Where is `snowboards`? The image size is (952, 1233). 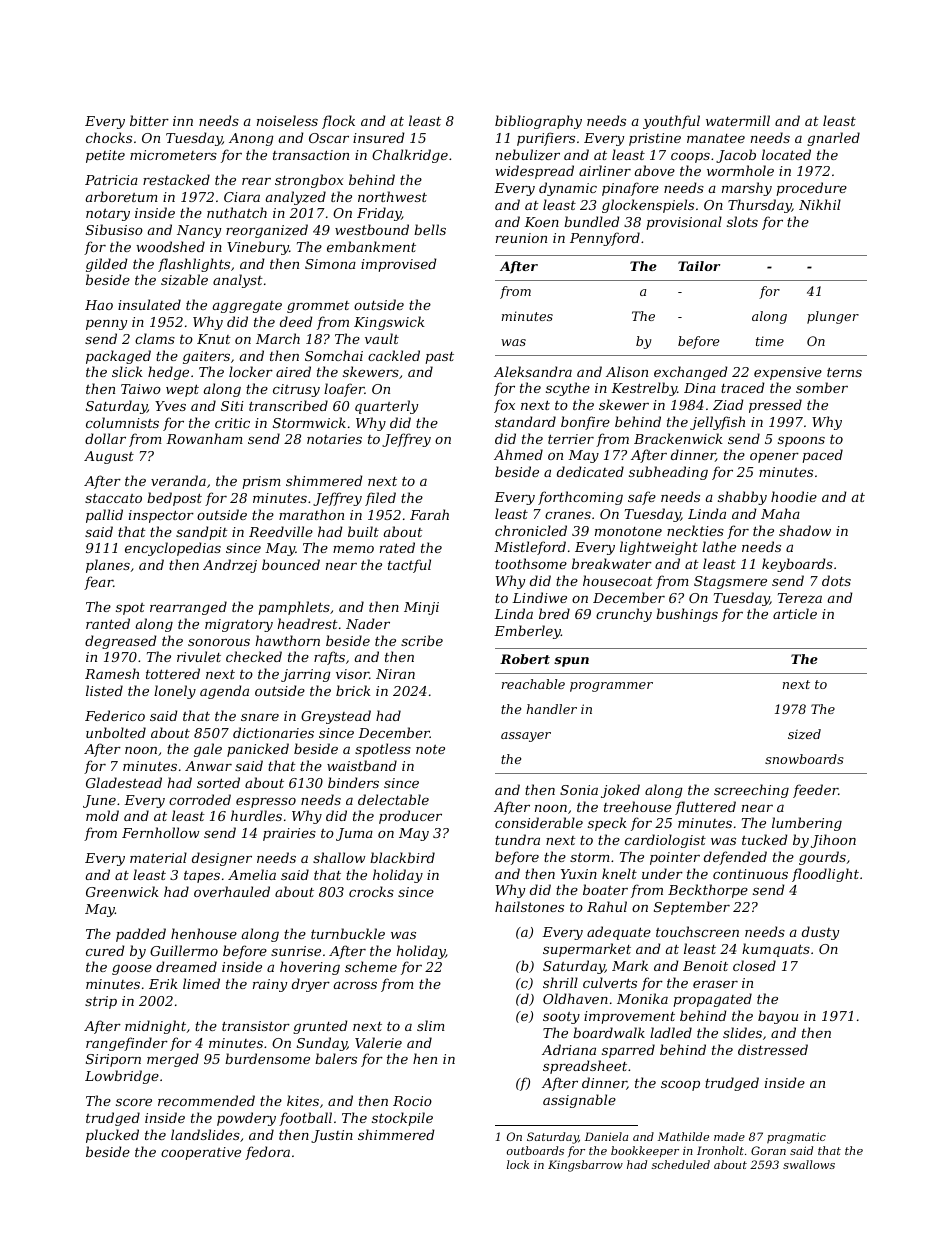
snowboards is located at coordinates (804, 759).
